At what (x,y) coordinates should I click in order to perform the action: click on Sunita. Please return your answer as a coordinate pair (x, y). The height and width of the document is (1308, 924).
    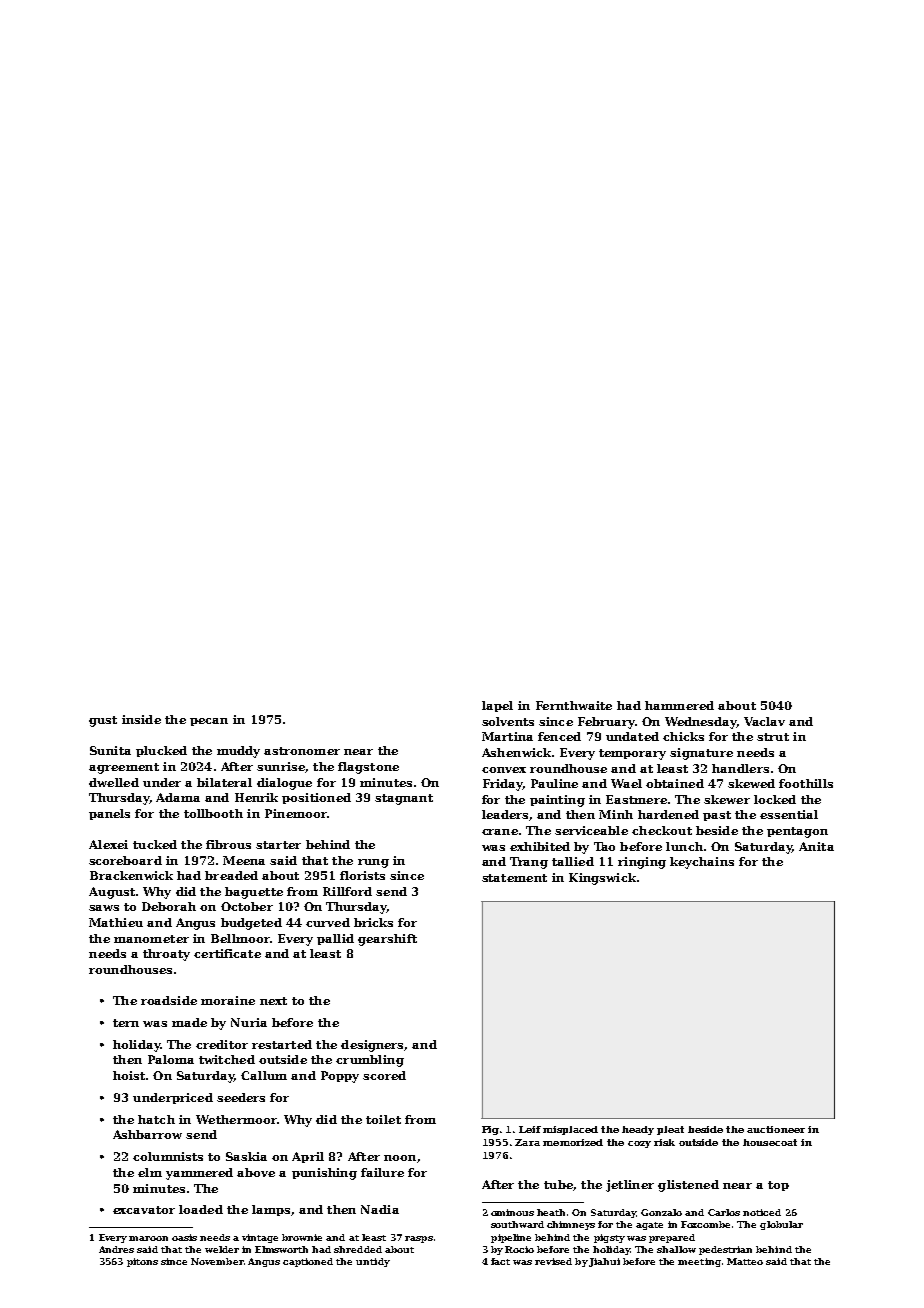
    Looking at the image, I should click on (110, 750).
